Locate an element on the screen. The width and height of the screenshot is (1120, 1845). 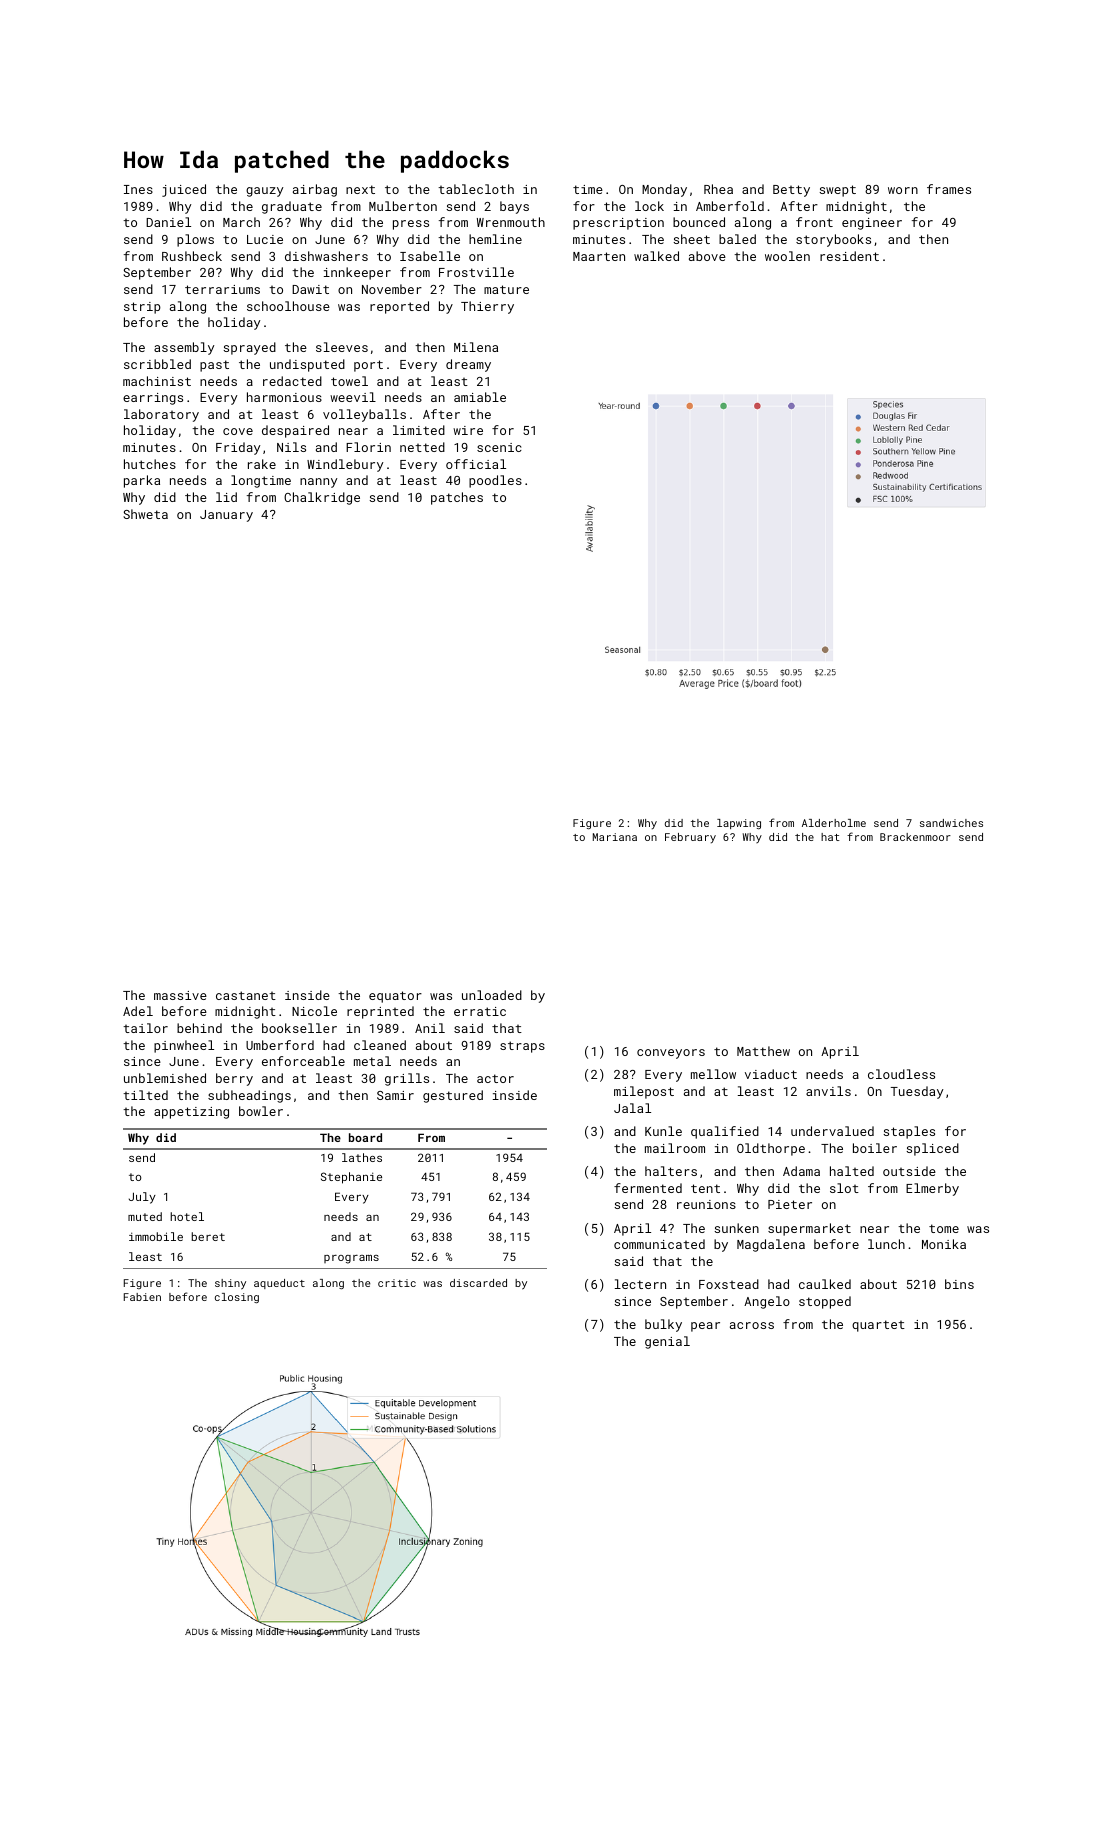
resident is located at coordinates (849, 256).
